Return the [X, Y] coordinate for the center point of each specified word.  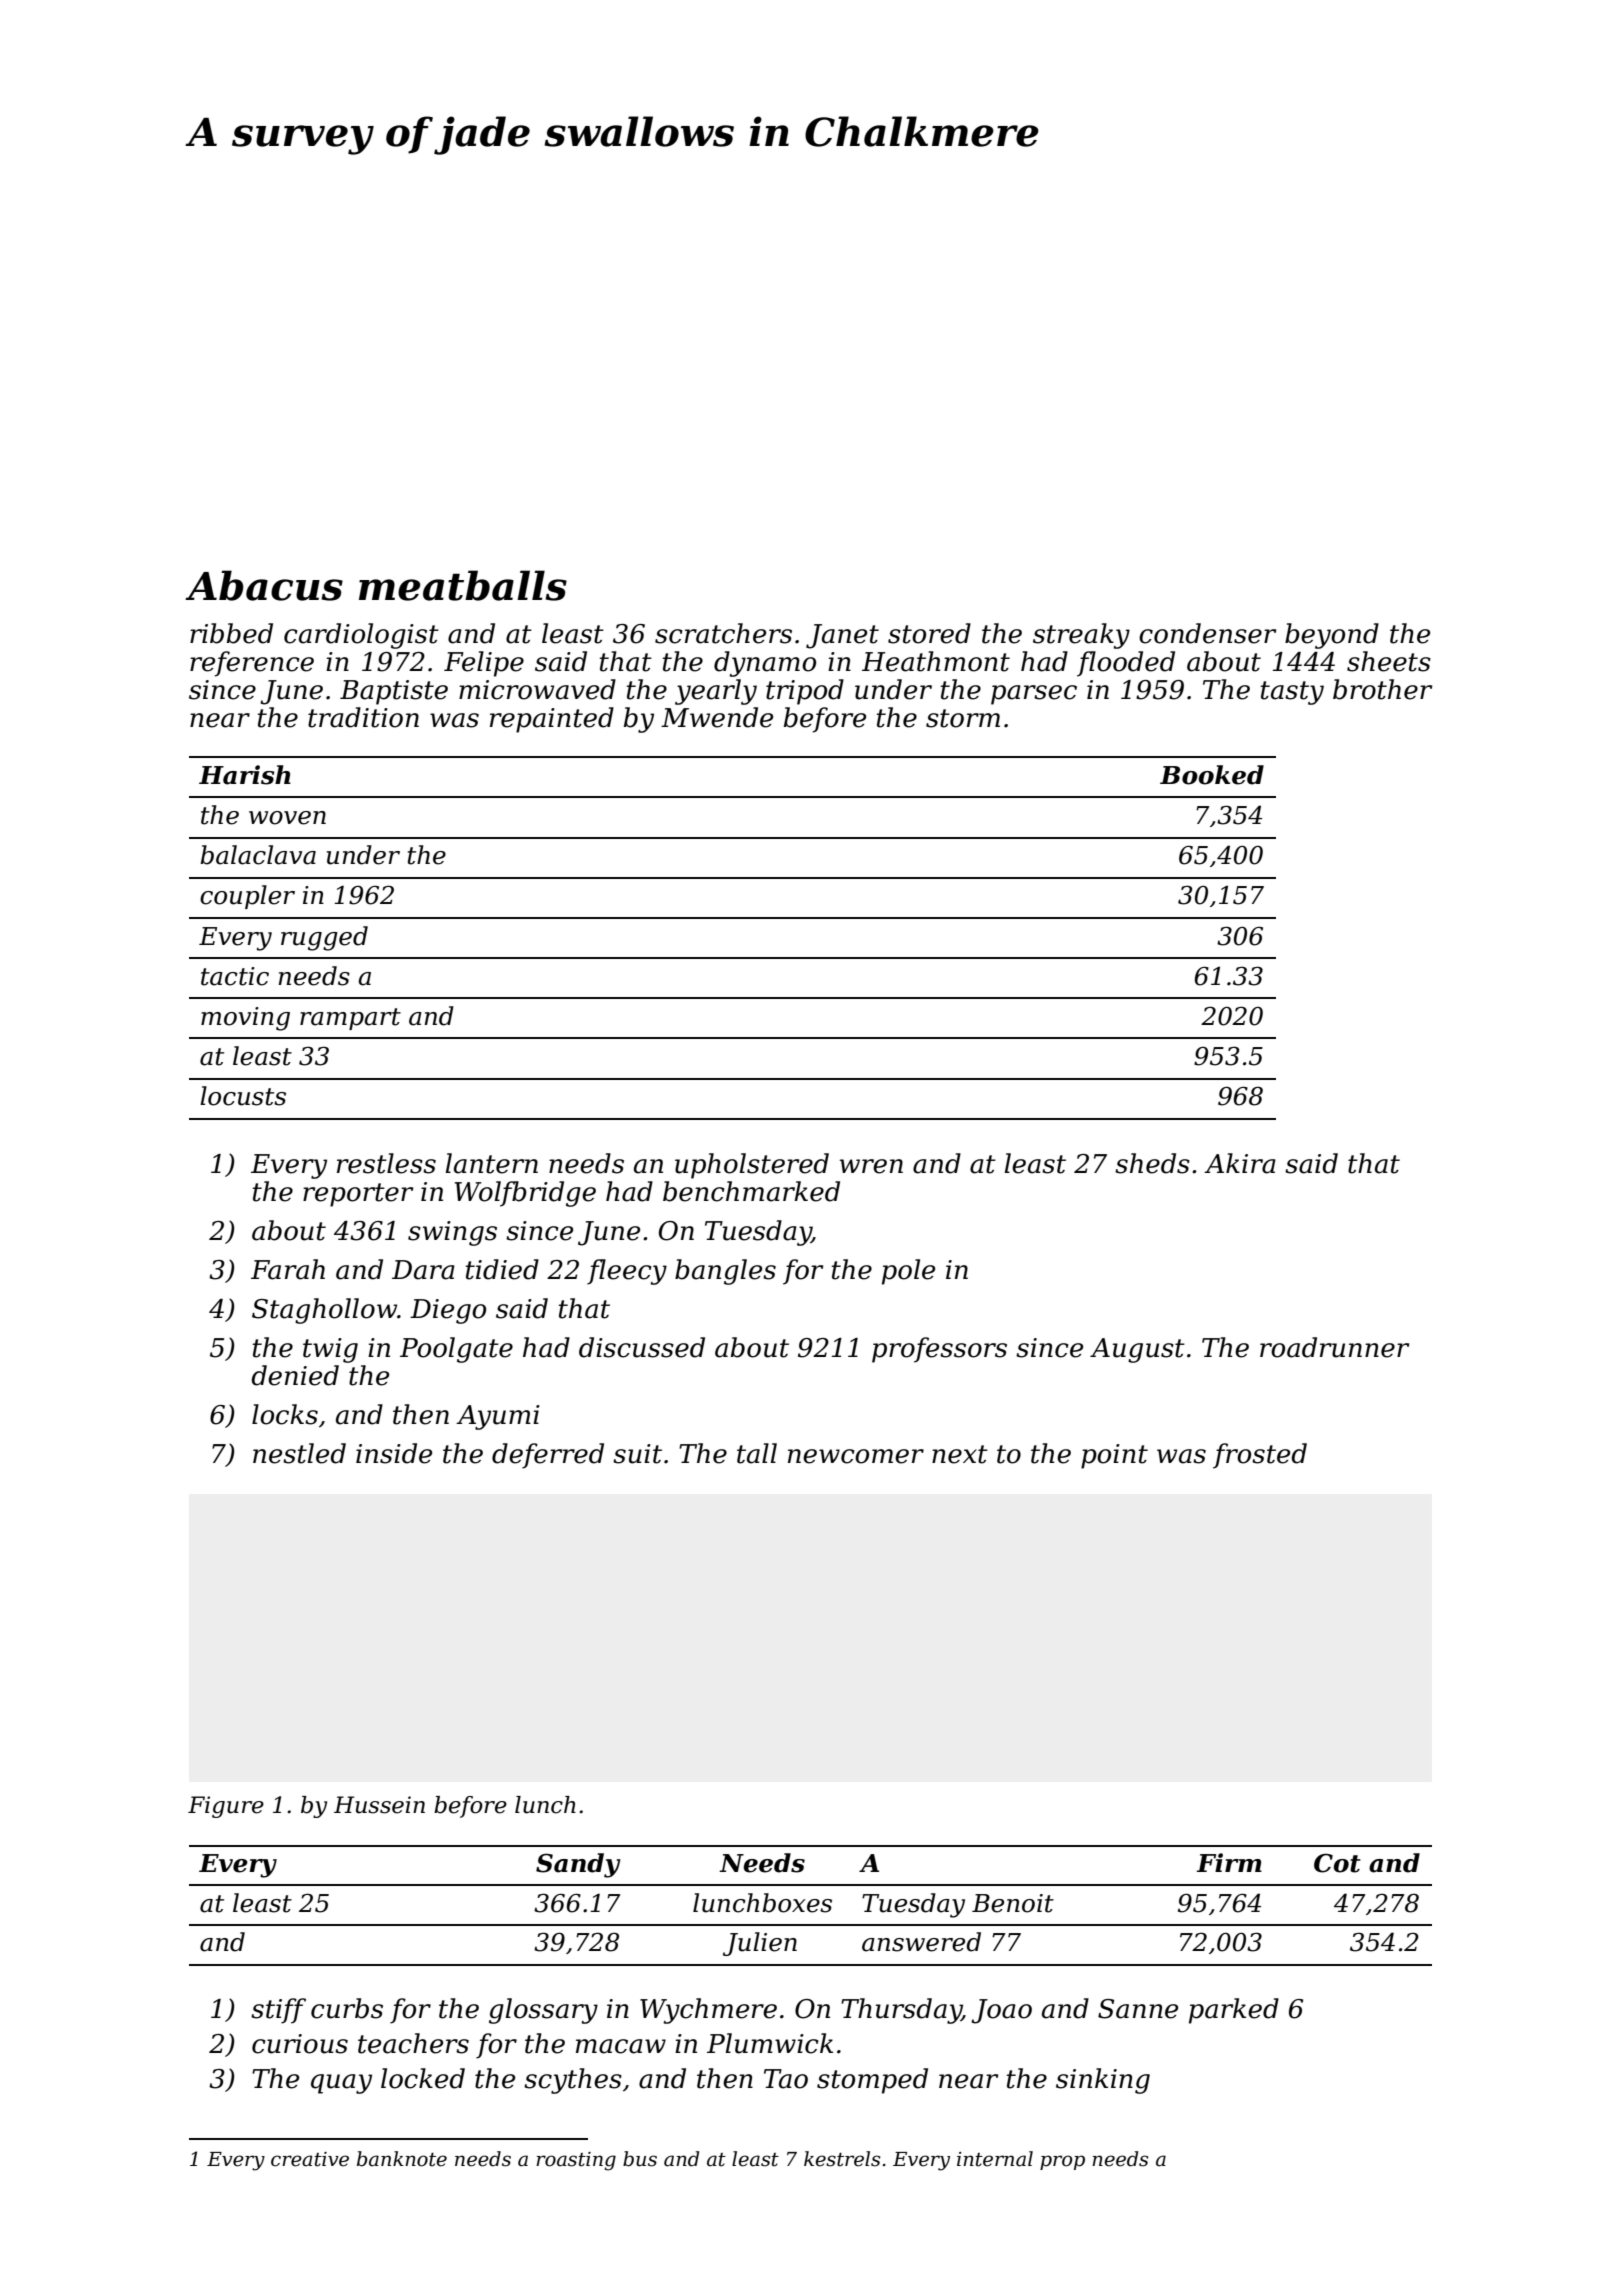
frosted [1260, 1456]
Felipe [484, 664]
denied [295, 1375]
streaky [1081, 636]
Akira [1240, 1163]
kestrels [842, 2159]
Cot [1337, 1863]
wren [871, 1166]
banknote [402, 2159]
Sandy [578, 1865]
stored [929, 633]
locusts [243, 1096]
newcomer [856, 1456]
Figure [226, 1807]
